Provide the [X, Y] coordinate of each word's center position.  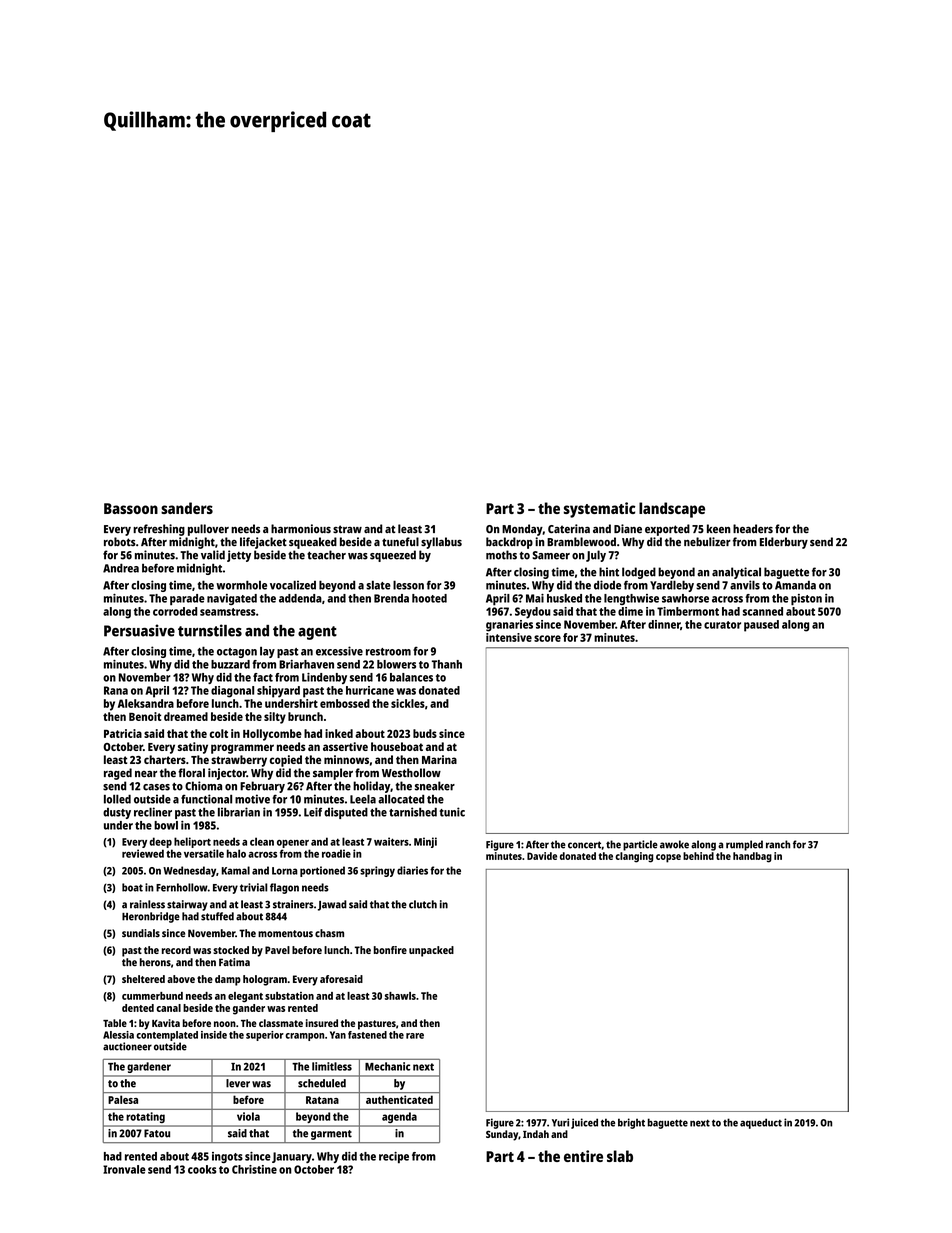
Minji [425, 842]
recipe [394, 1157]
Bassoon [131, 508]
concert [584, 845]
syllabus [441, 543]
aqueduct [761, 1123]
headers [753, 529]
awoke [674, 844]
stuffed [217, 916]
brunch [305, 716]
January [292, 1157]
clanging [634, 857]
